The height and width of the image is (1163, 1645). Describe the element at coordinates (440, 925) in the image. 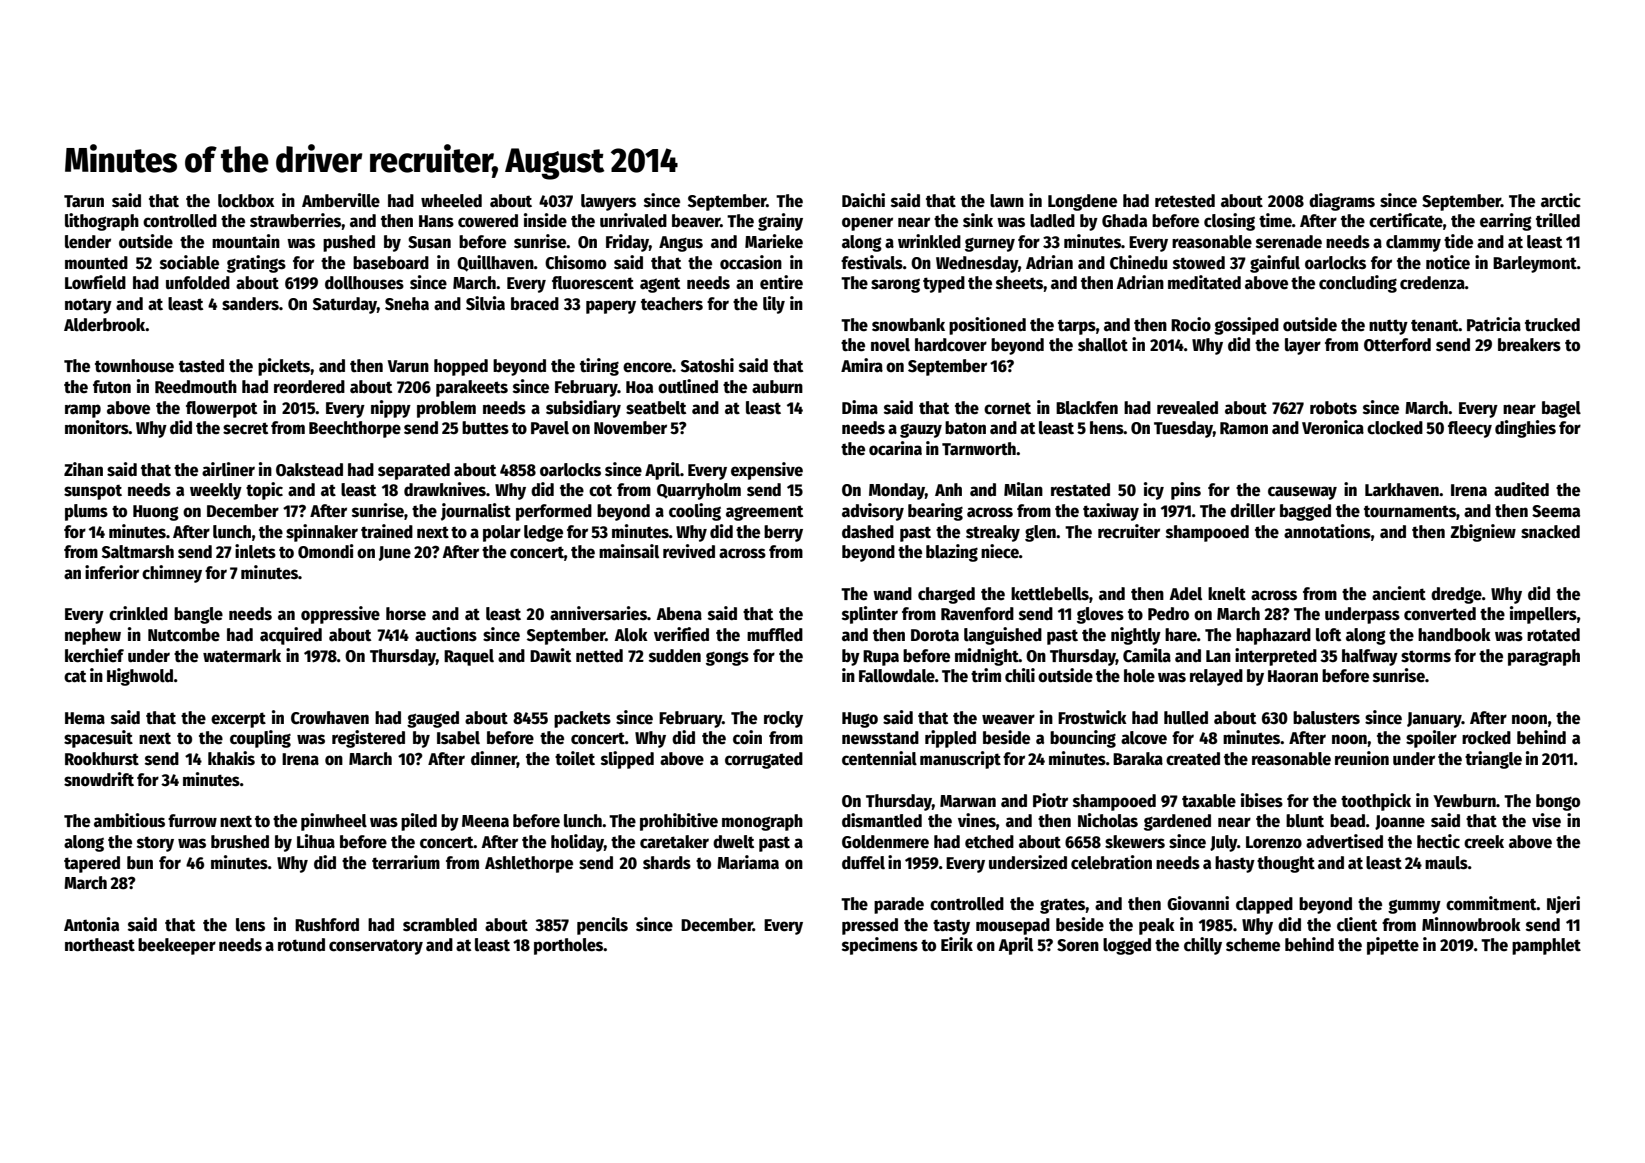

I see `scrambled` at that location.
